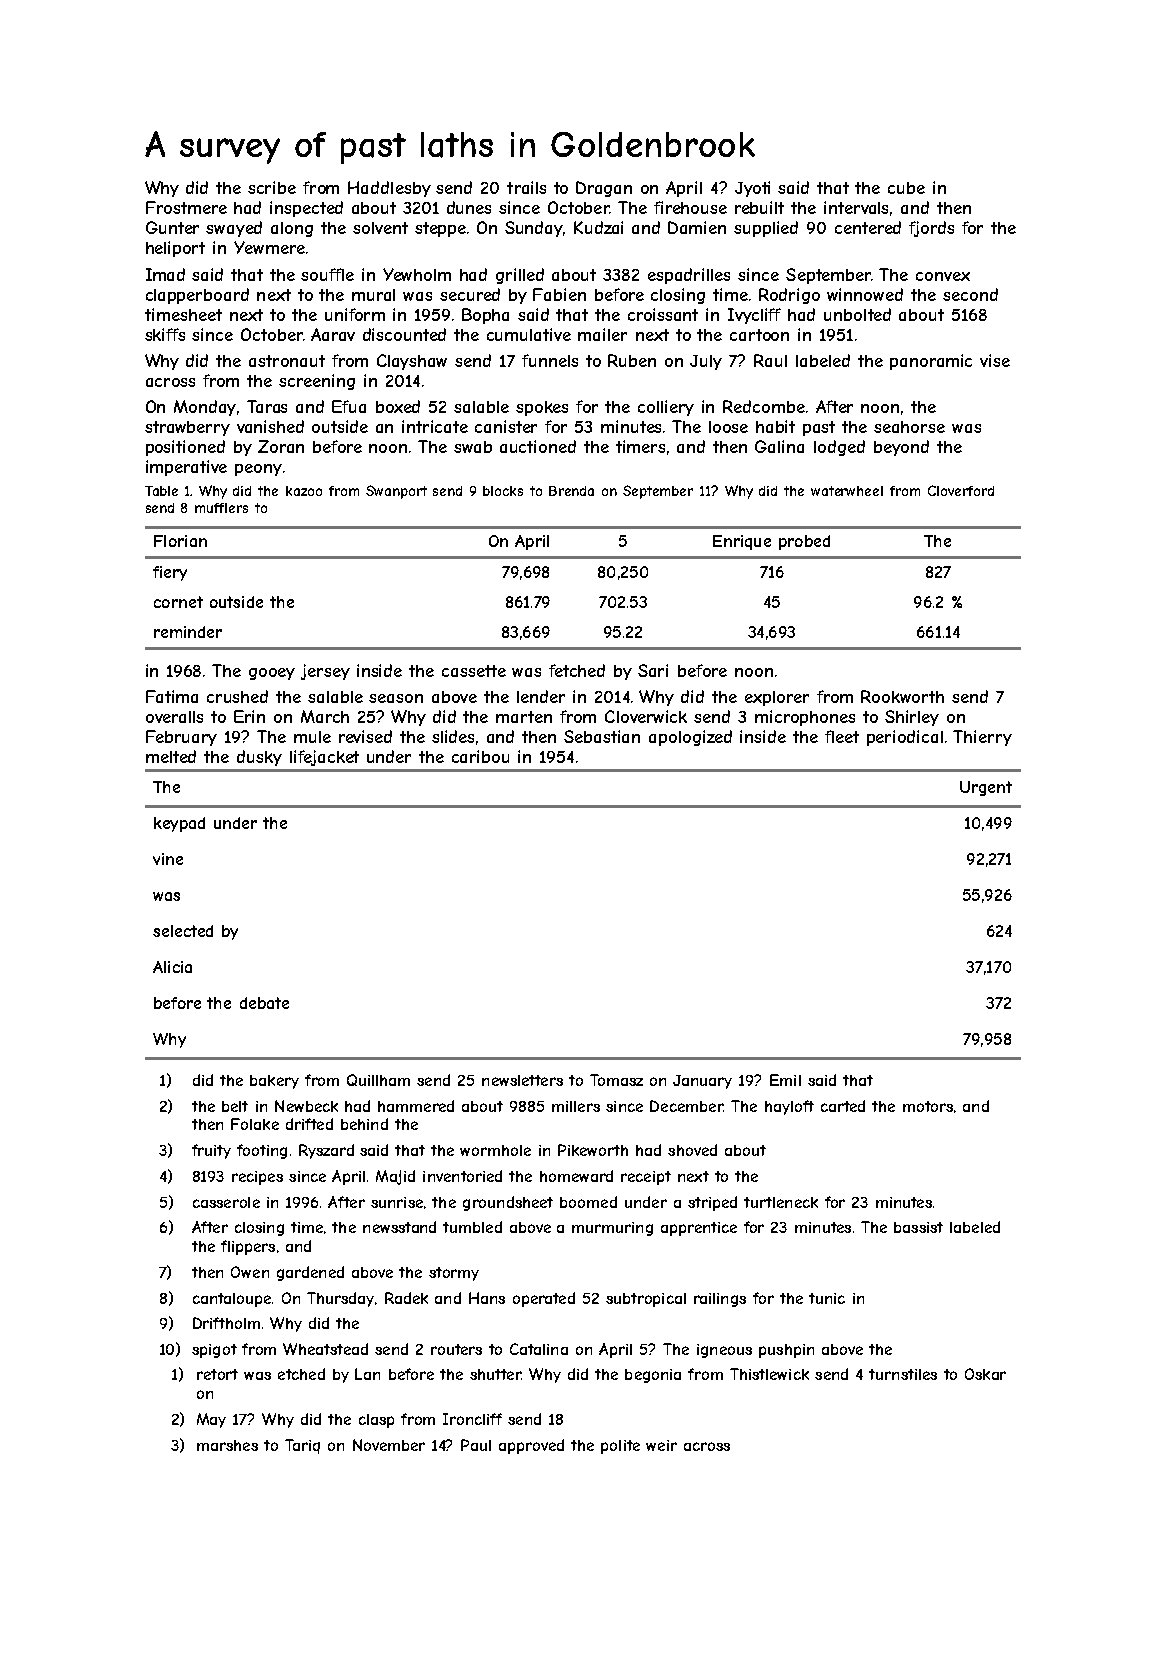 The width and height of the screenshot is (1165, 1654). I want to click on Dragan, so click(604, 189).
